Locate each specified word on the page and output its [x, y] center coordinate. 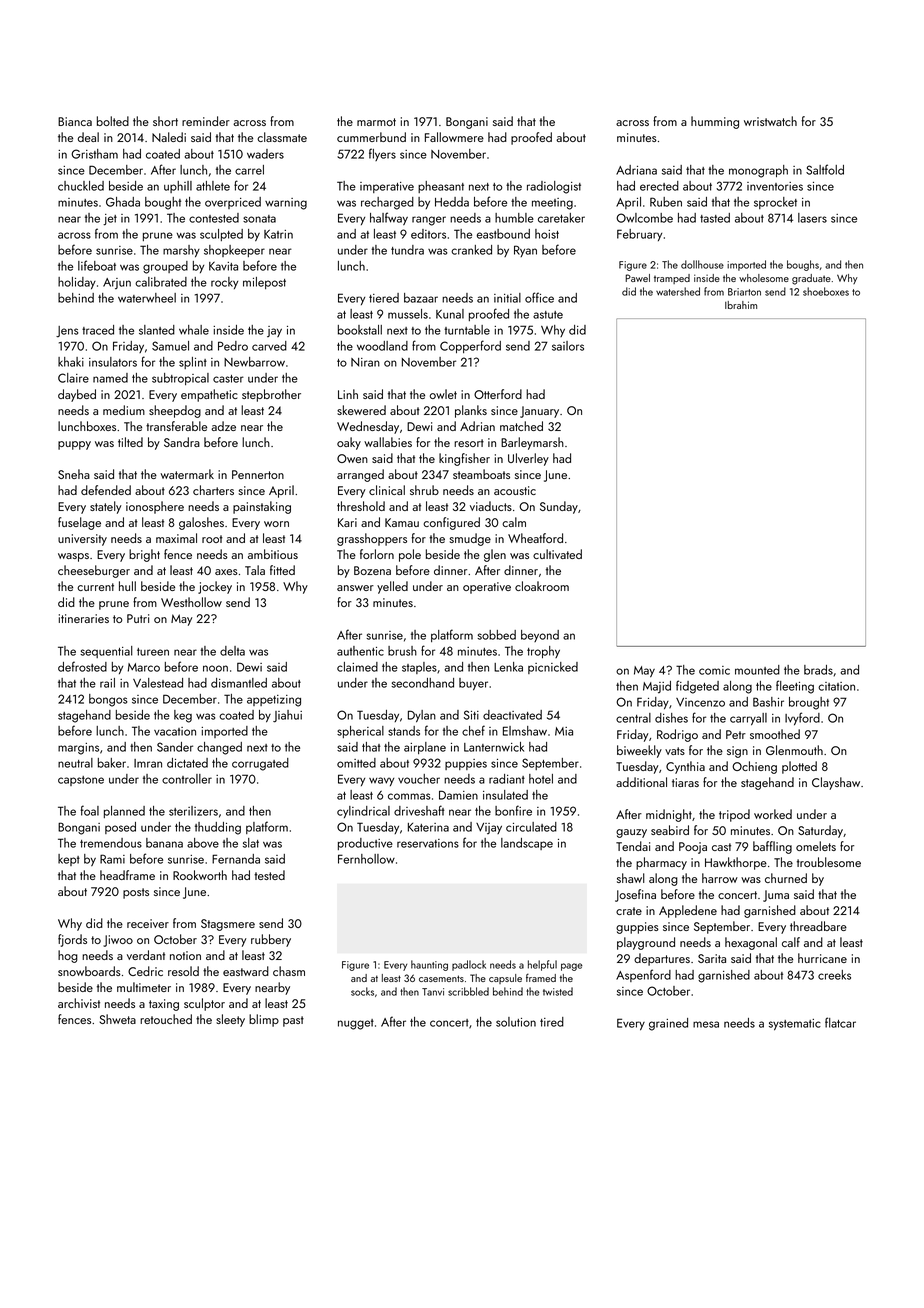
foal [89, 810]
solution [516, 1022]
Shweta [117, 1019]
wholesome [764, 278]
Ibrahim [741, 305]
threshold [361, 506]
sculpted [221, 235]
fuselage [79, 523]
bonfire [513, 810]
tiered [384, 298]
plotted [799, 767]
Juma [776, 896]
